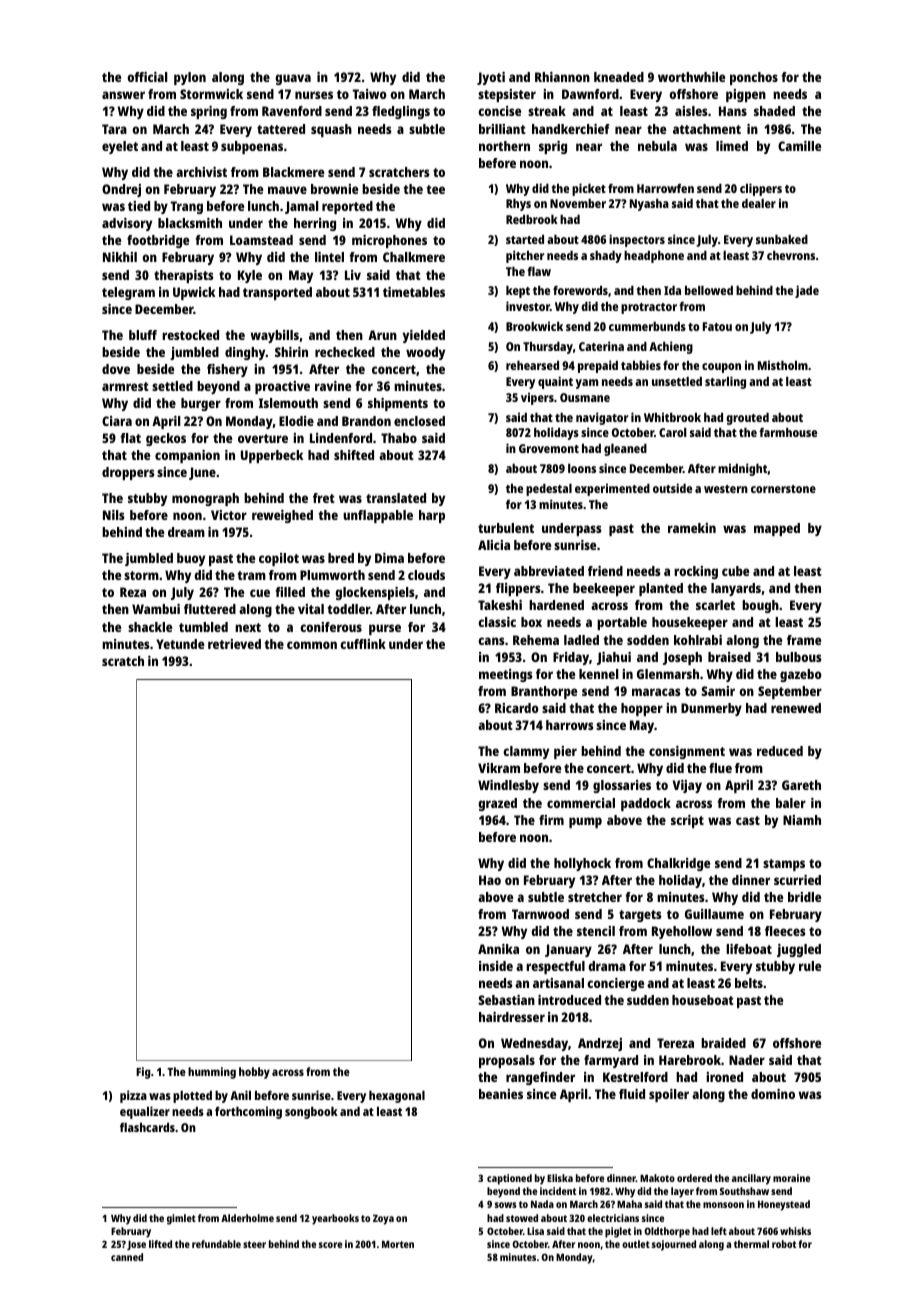 This image has width=924, height=1308. I want to click on Arun, so click(382, 335).
